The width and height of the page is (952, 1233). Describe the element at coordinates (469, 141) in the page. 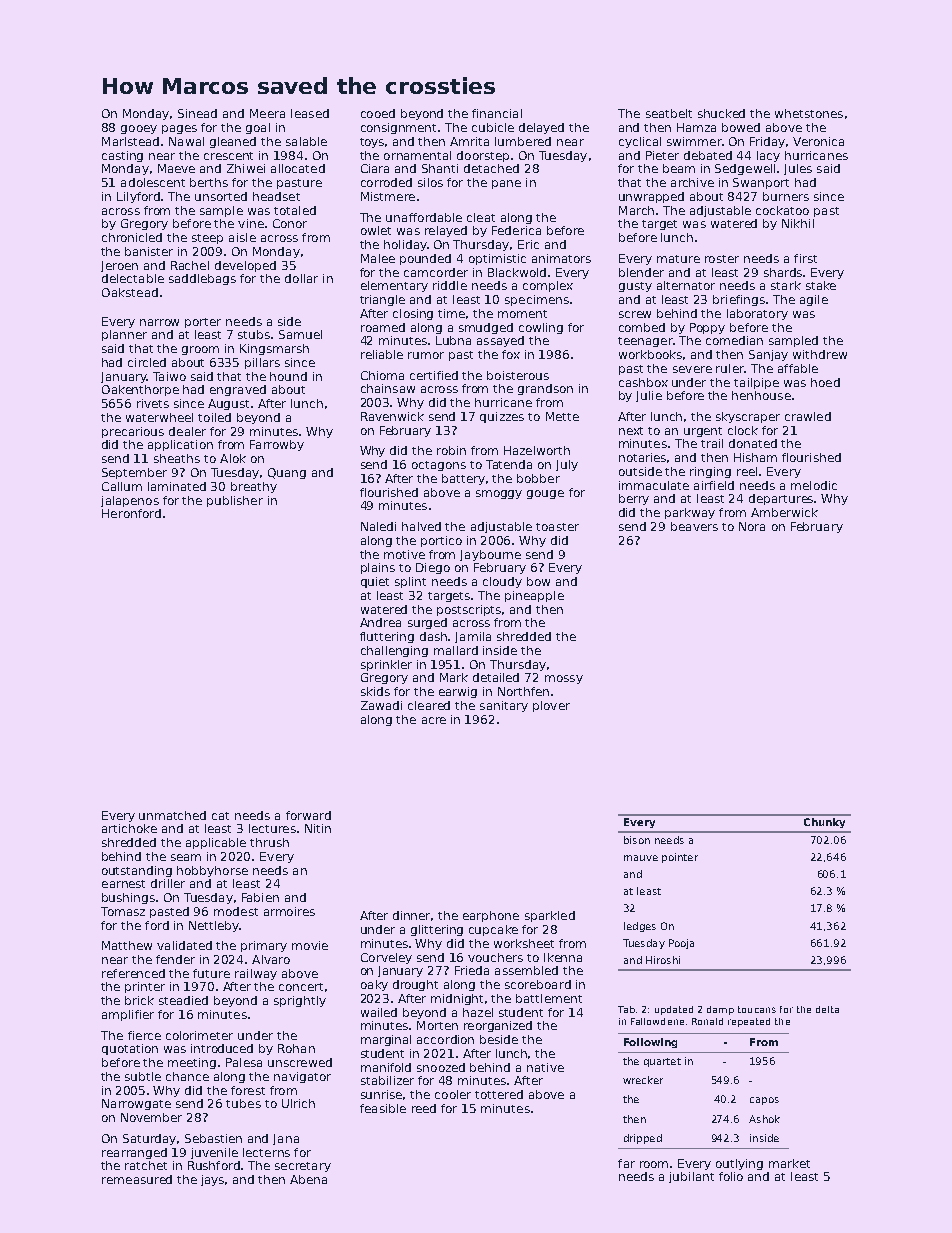

I see `Amrita` at that location.
